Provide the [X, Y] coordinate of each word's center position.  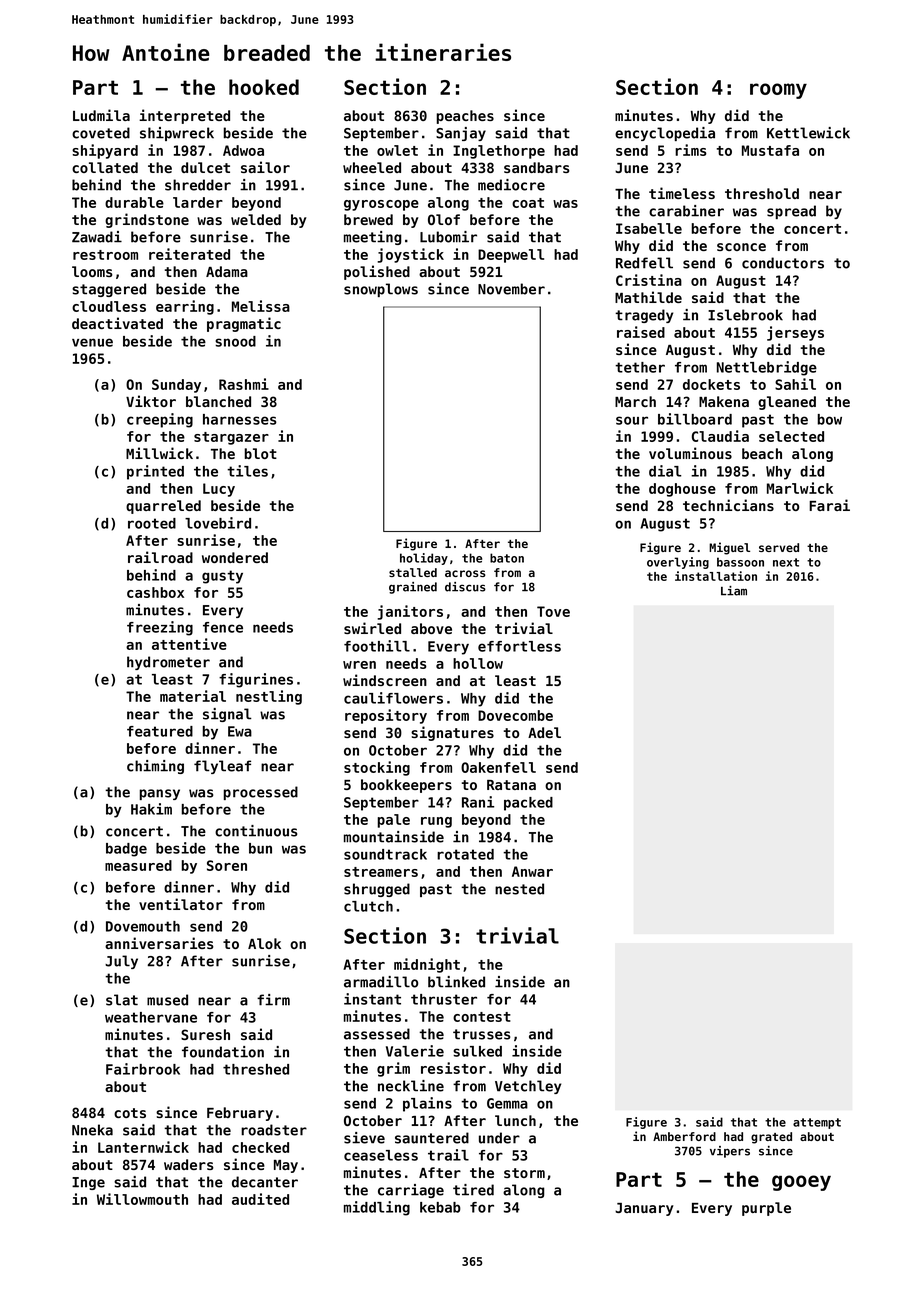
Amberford [684, 1136]
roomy [778, 91]
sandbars [537, 167]
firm [273, 1000]
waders [189, 1164]
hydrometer [168, 663]
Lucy [219, 490]
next [786, 562]
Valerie [415, 1051]
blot [261, 453]
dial [665, 471]
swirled [372, 628]
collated [105, 167]
